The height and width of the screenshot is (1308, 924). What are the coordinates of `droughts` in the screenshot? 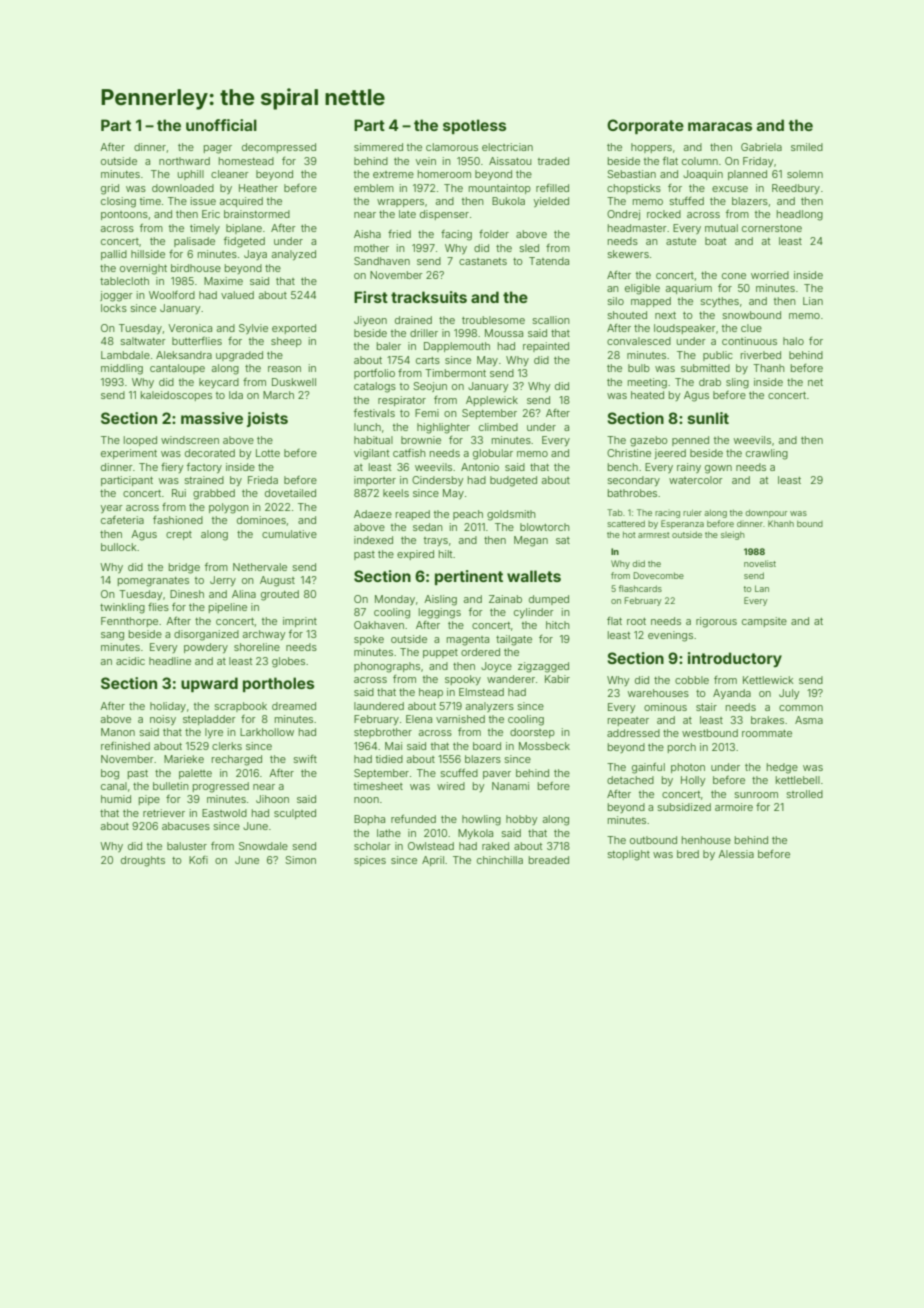 It's located at (143, 861).
